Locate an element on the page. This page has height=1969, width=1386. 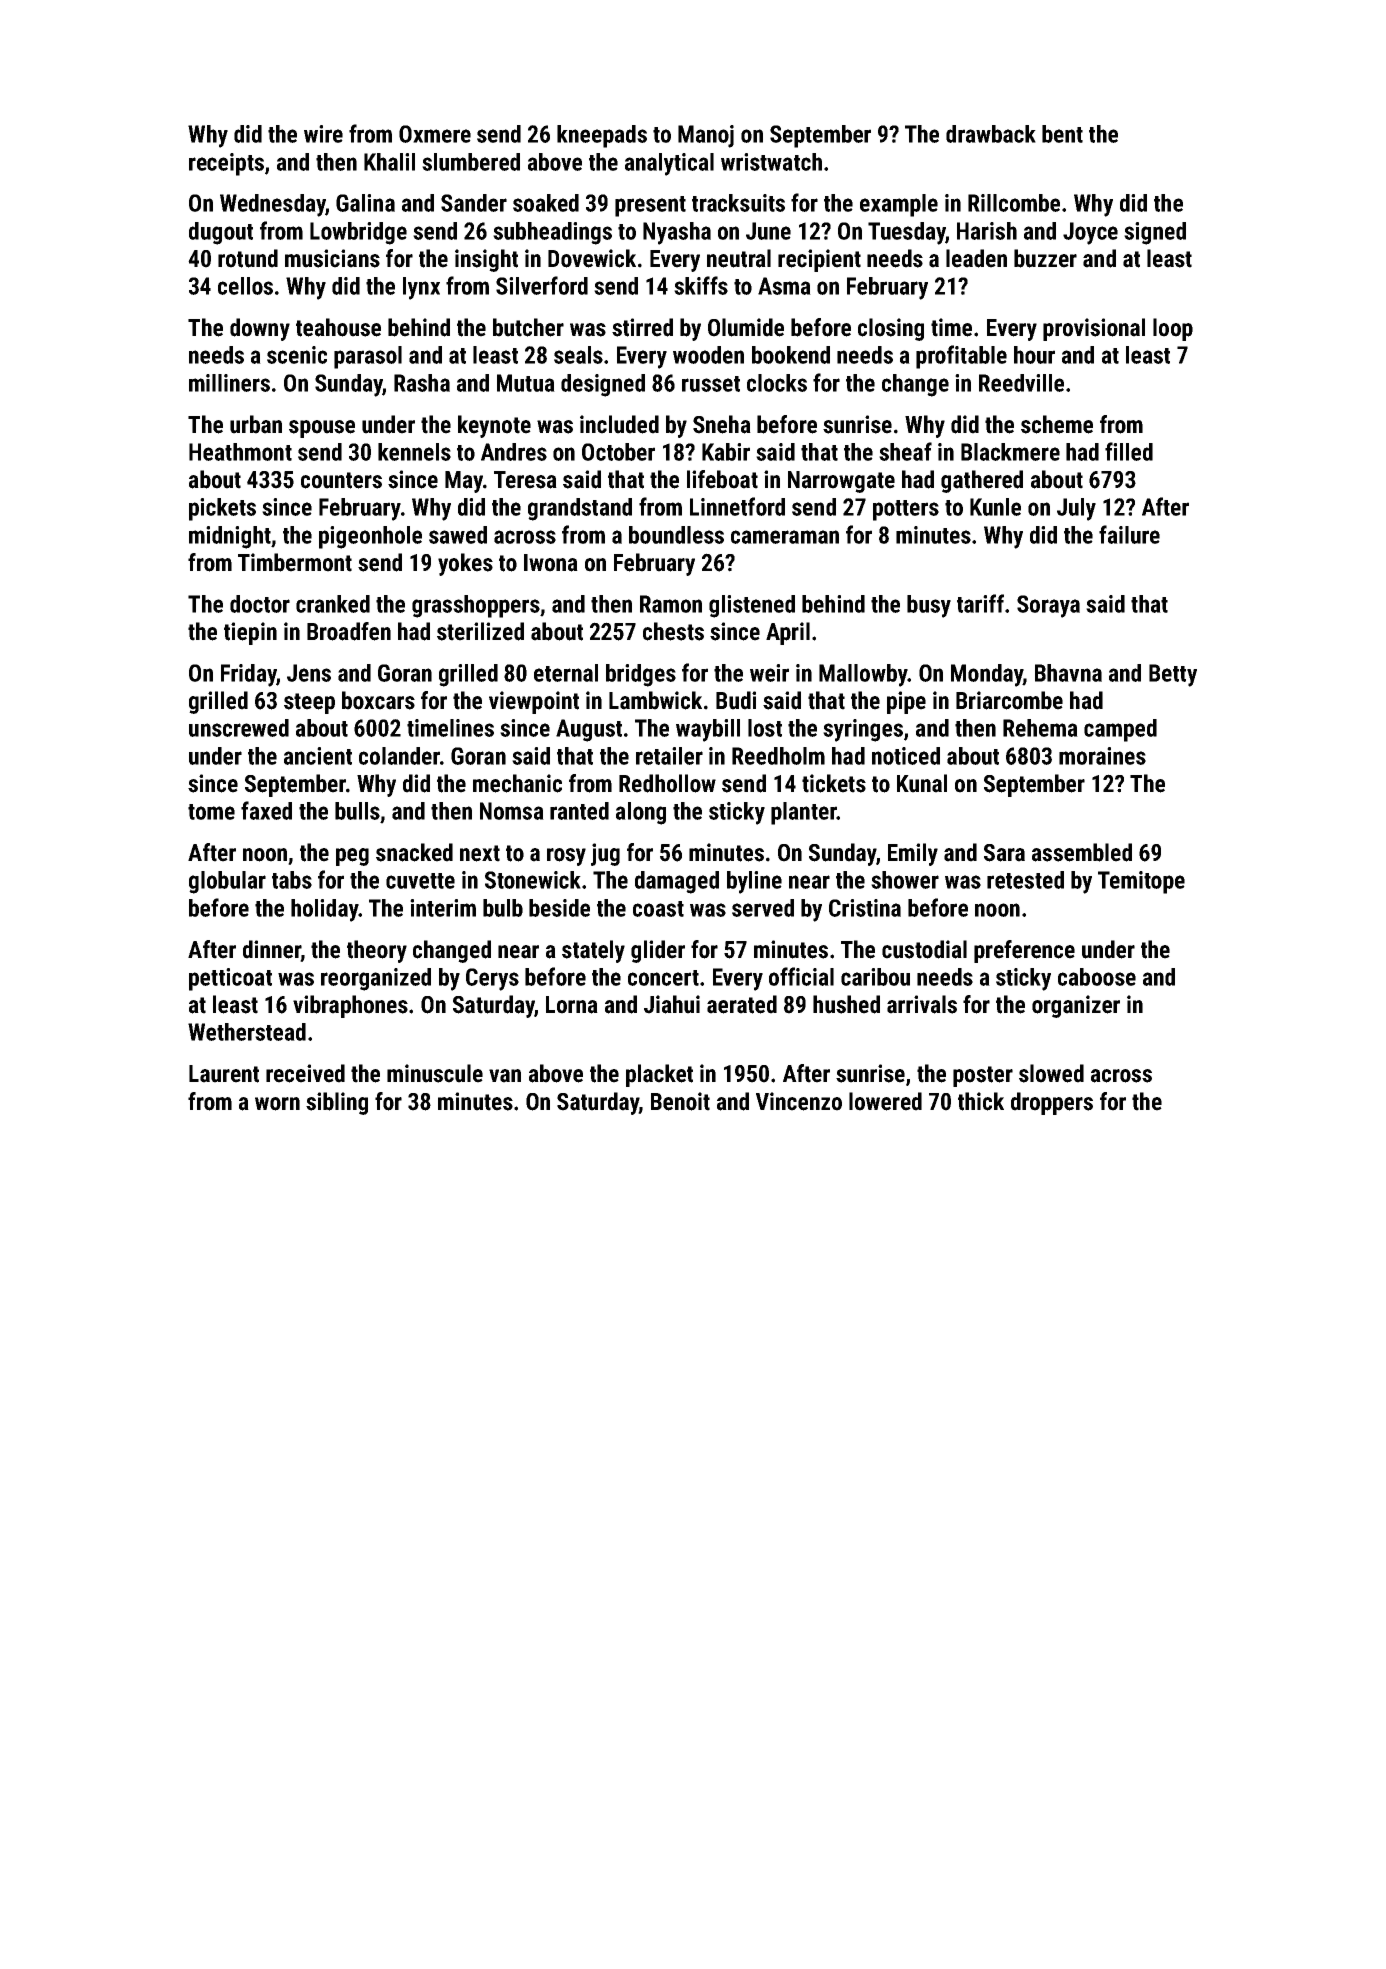
downy is located at coordinates (260, 329).
